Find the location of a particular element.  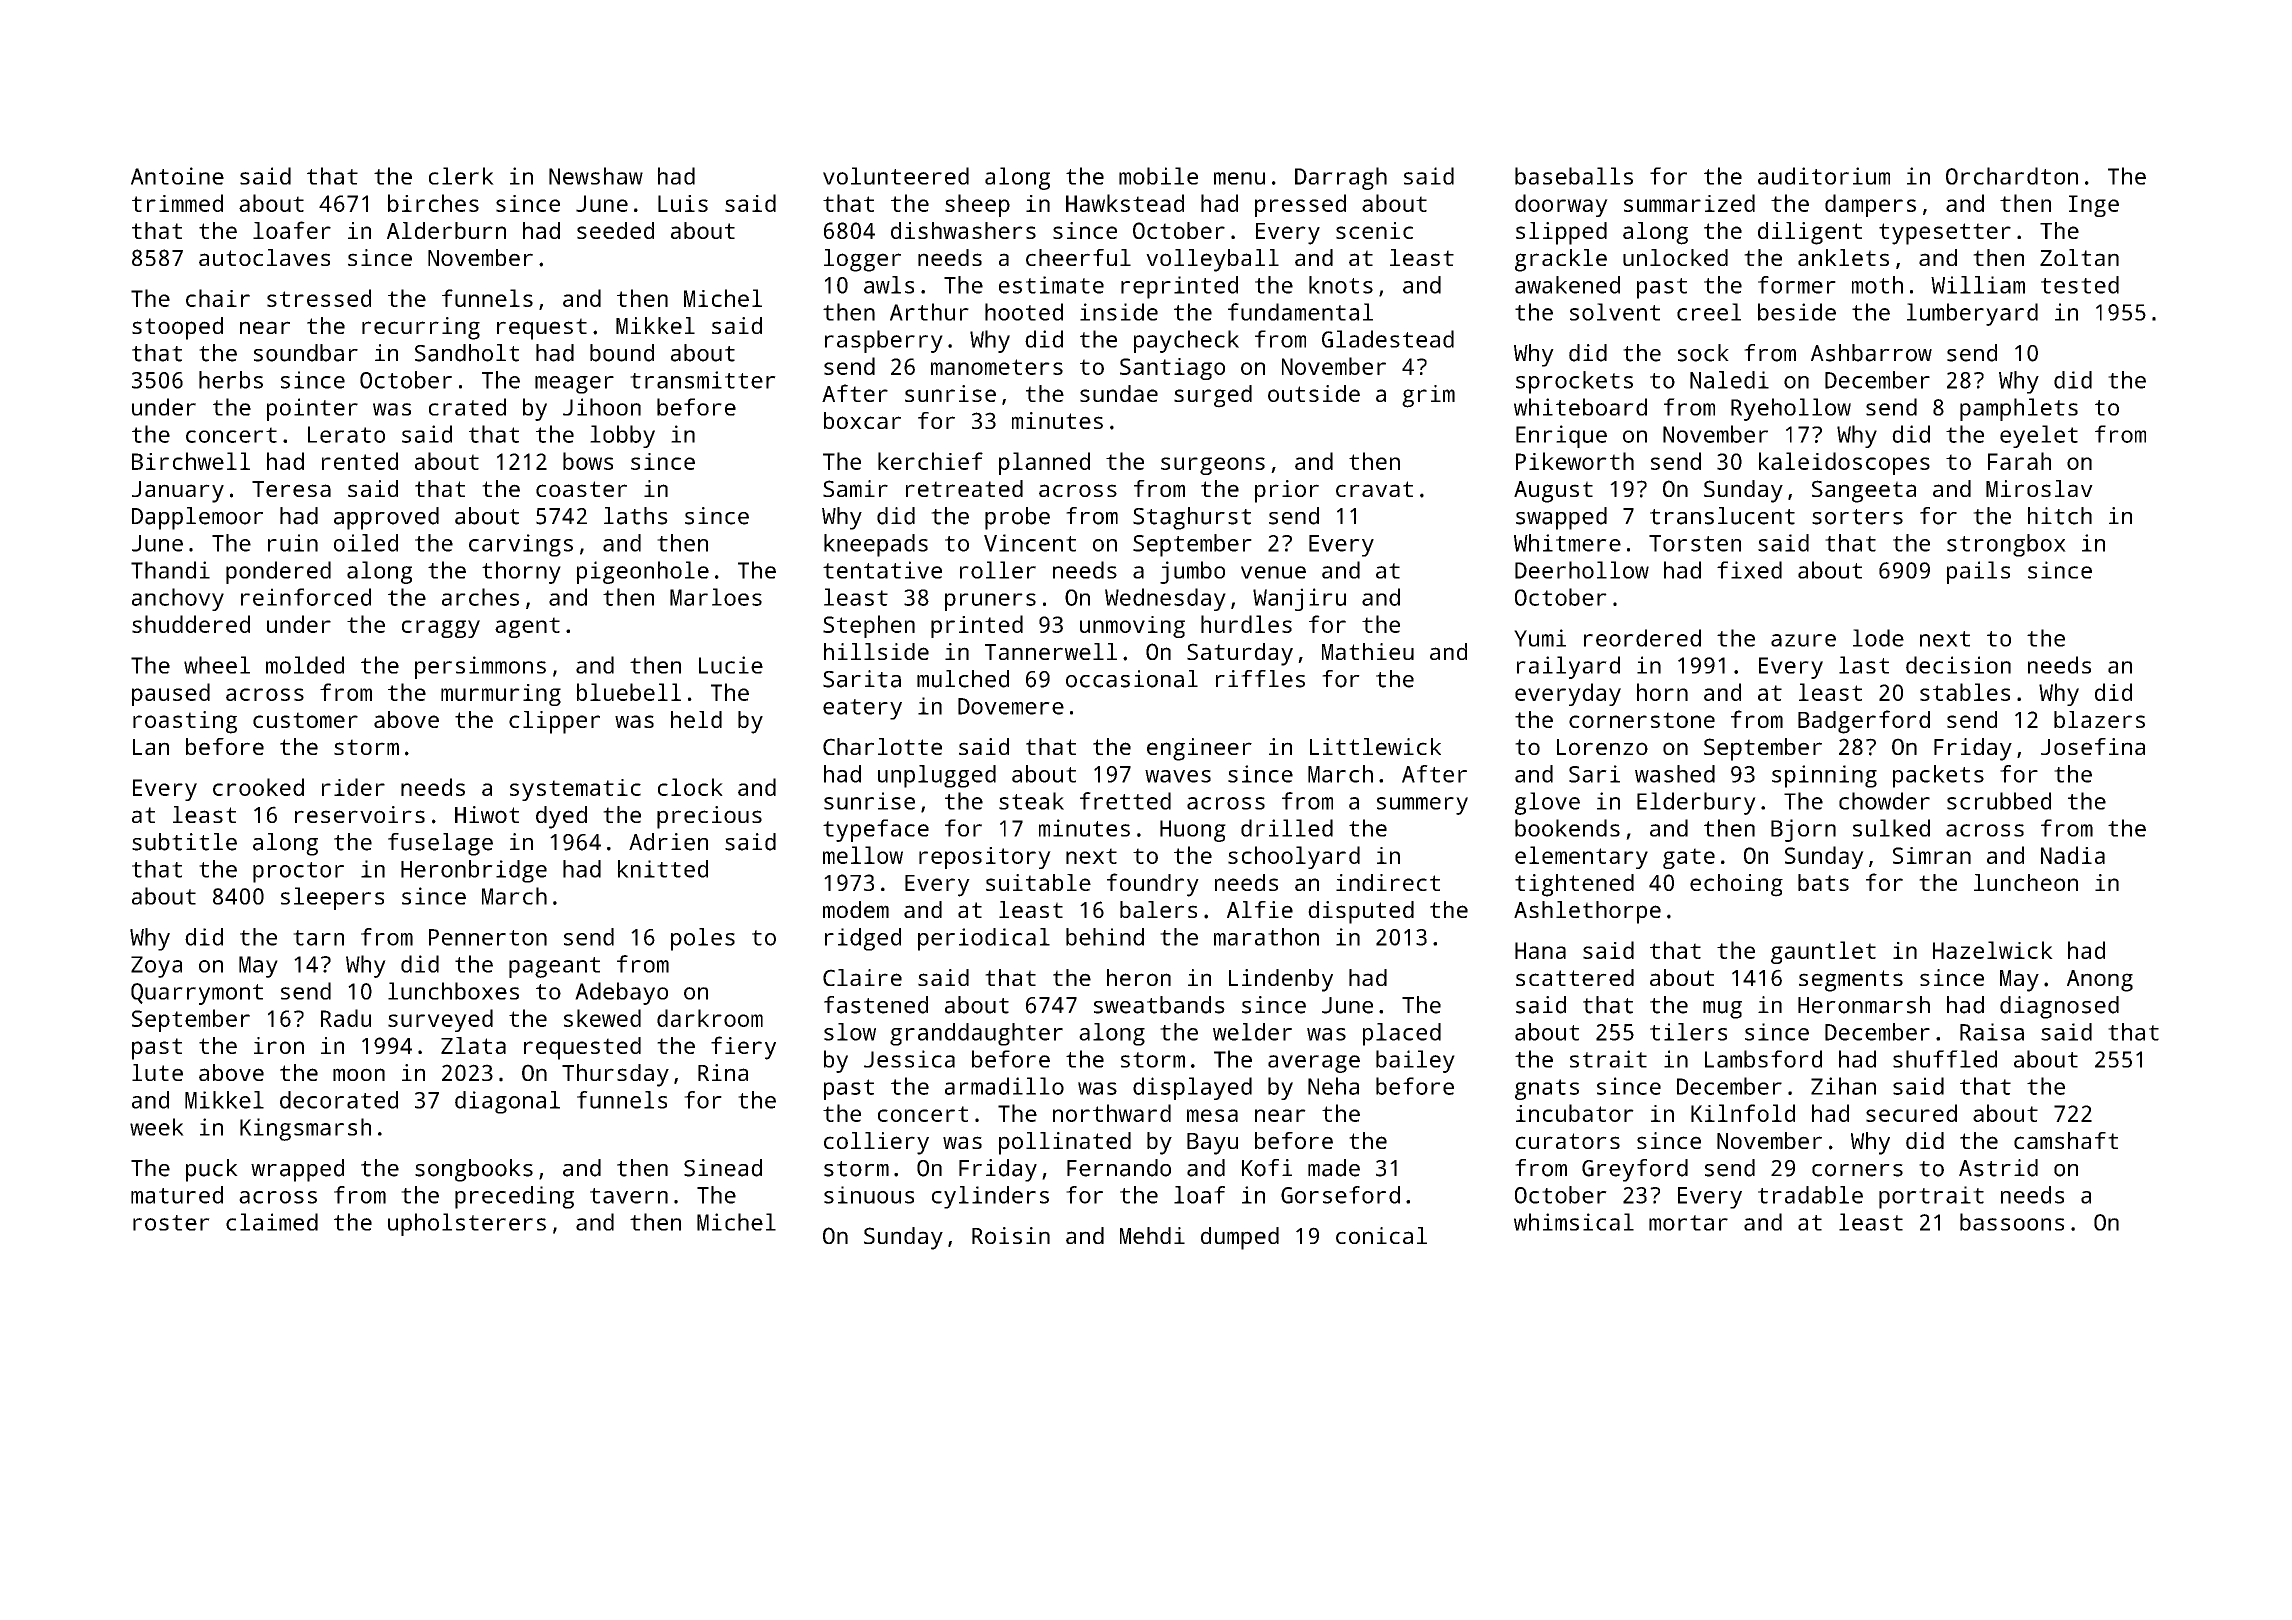

Roisin is located at coordinates (1011, 1235).
